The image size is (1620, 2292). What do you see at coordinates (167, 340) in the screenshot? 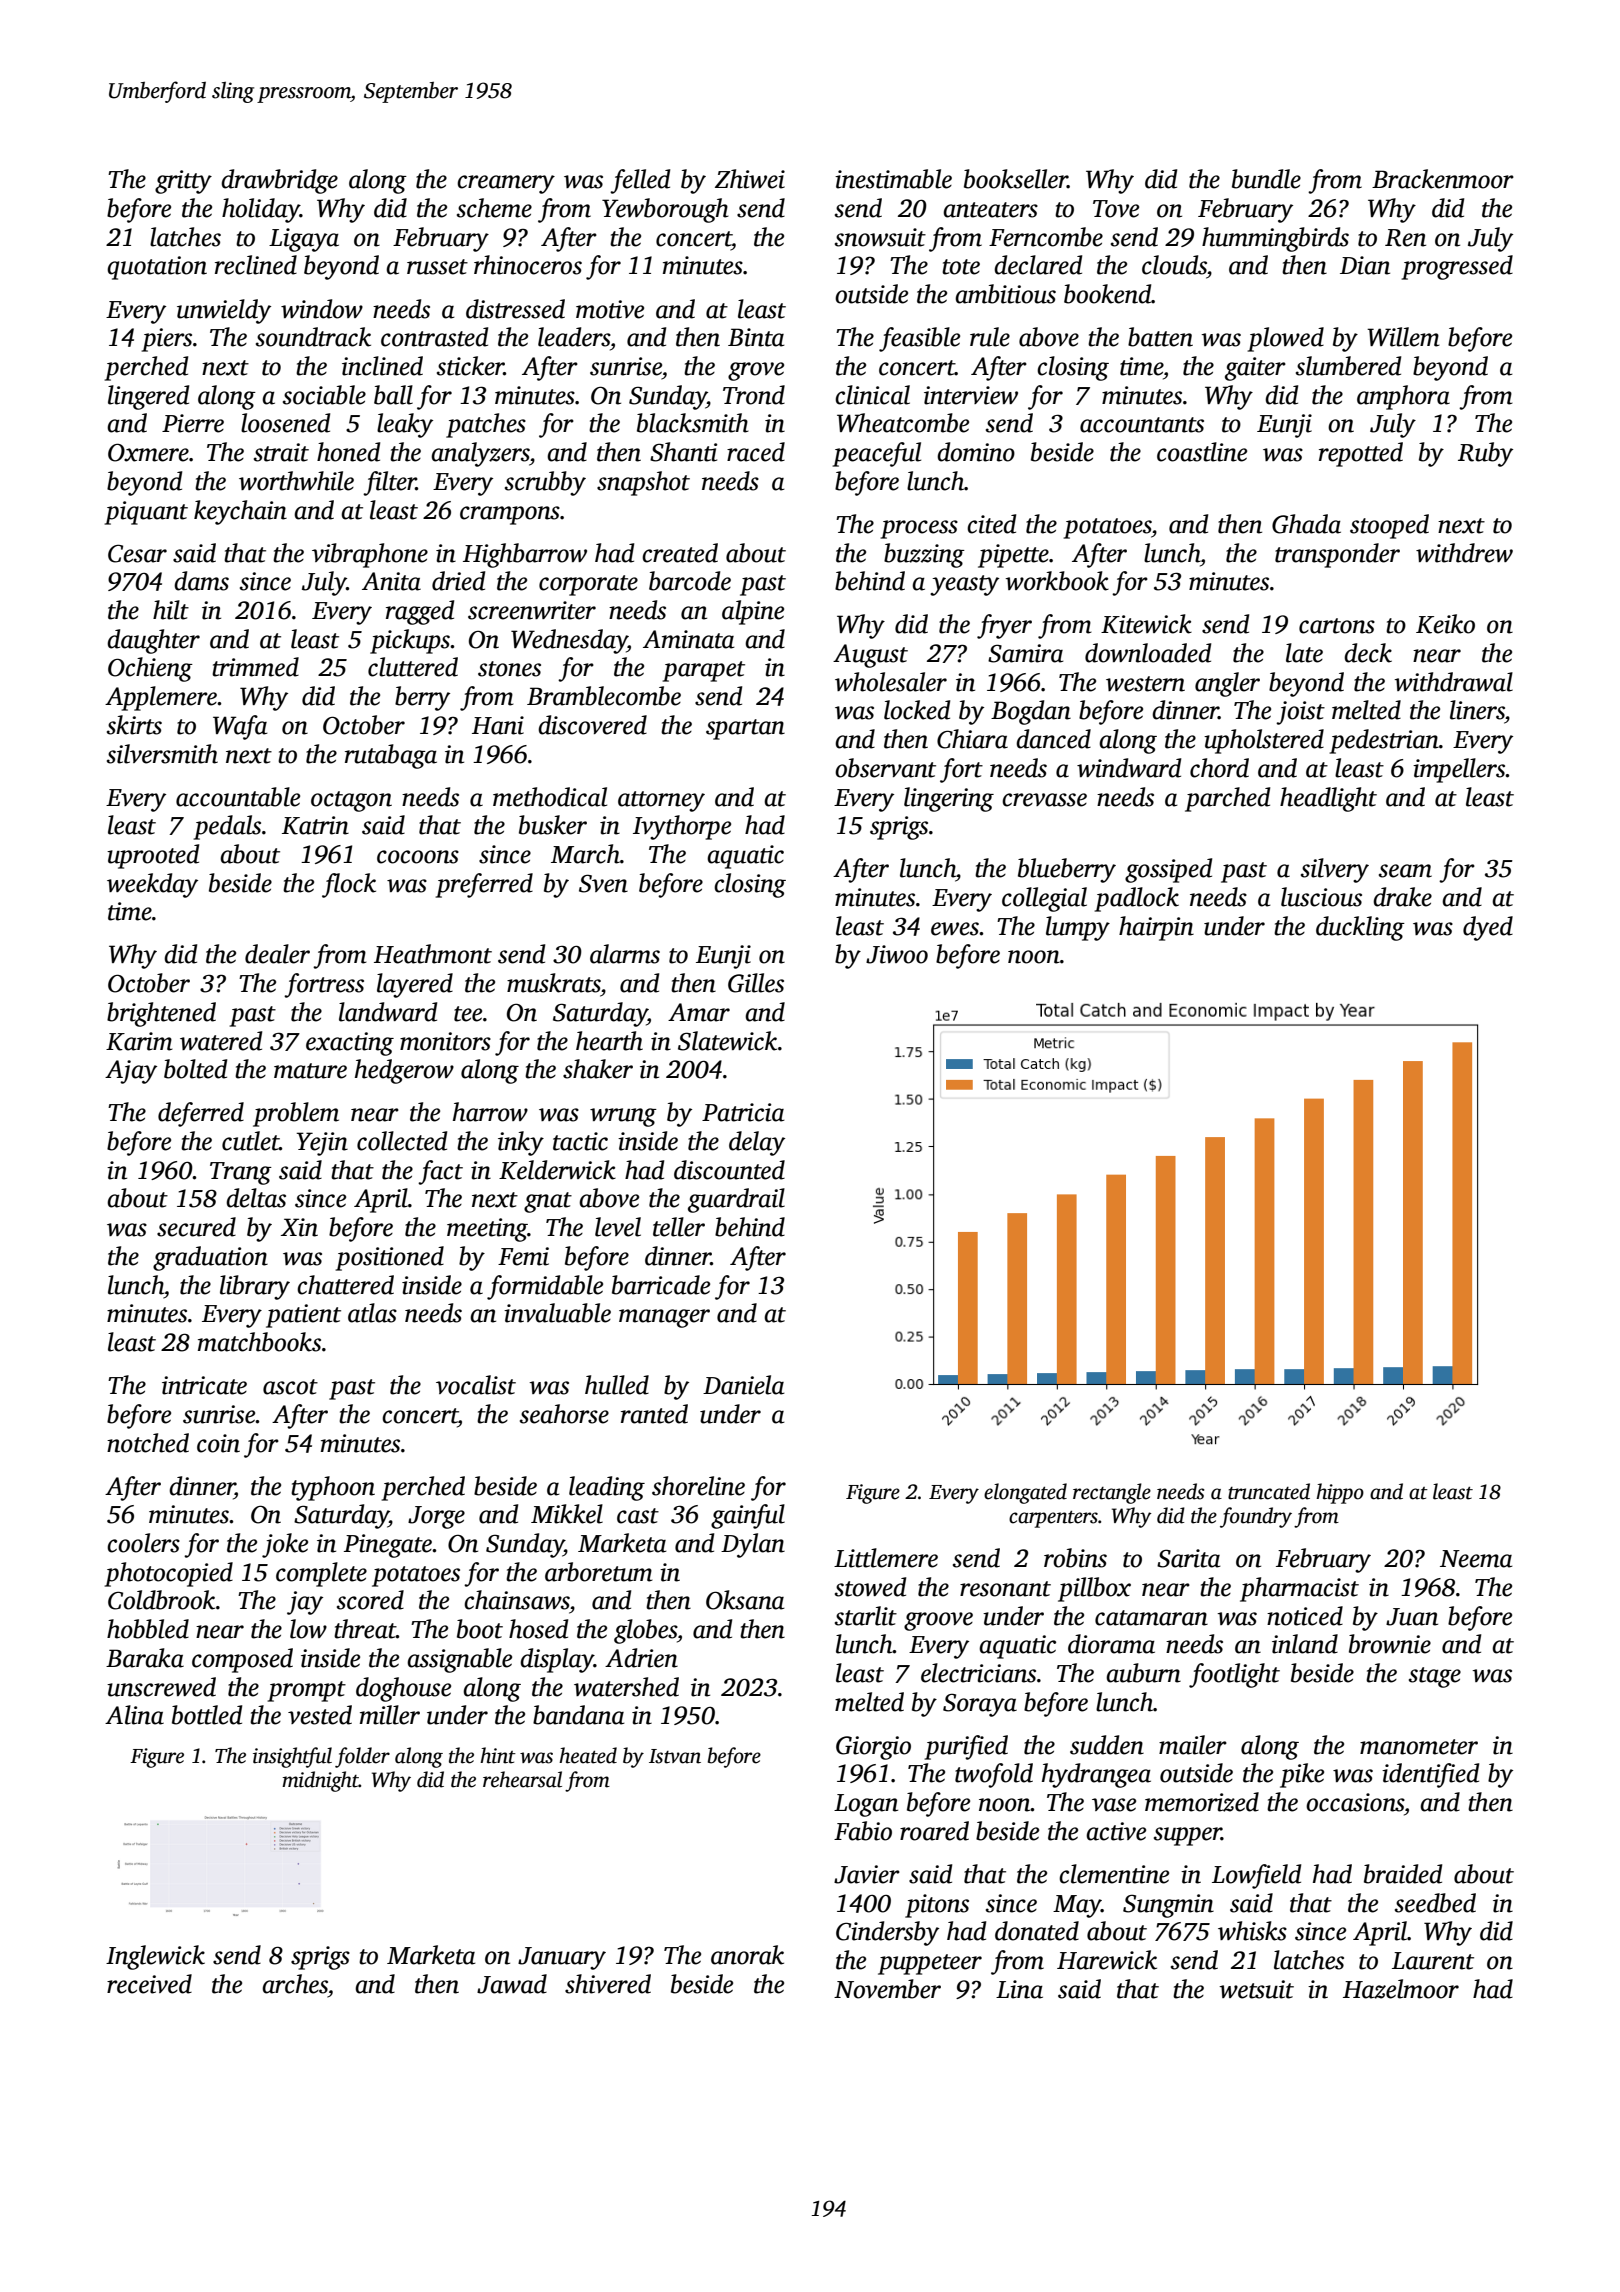
I see `piers` at bounding box center [167, 340].
